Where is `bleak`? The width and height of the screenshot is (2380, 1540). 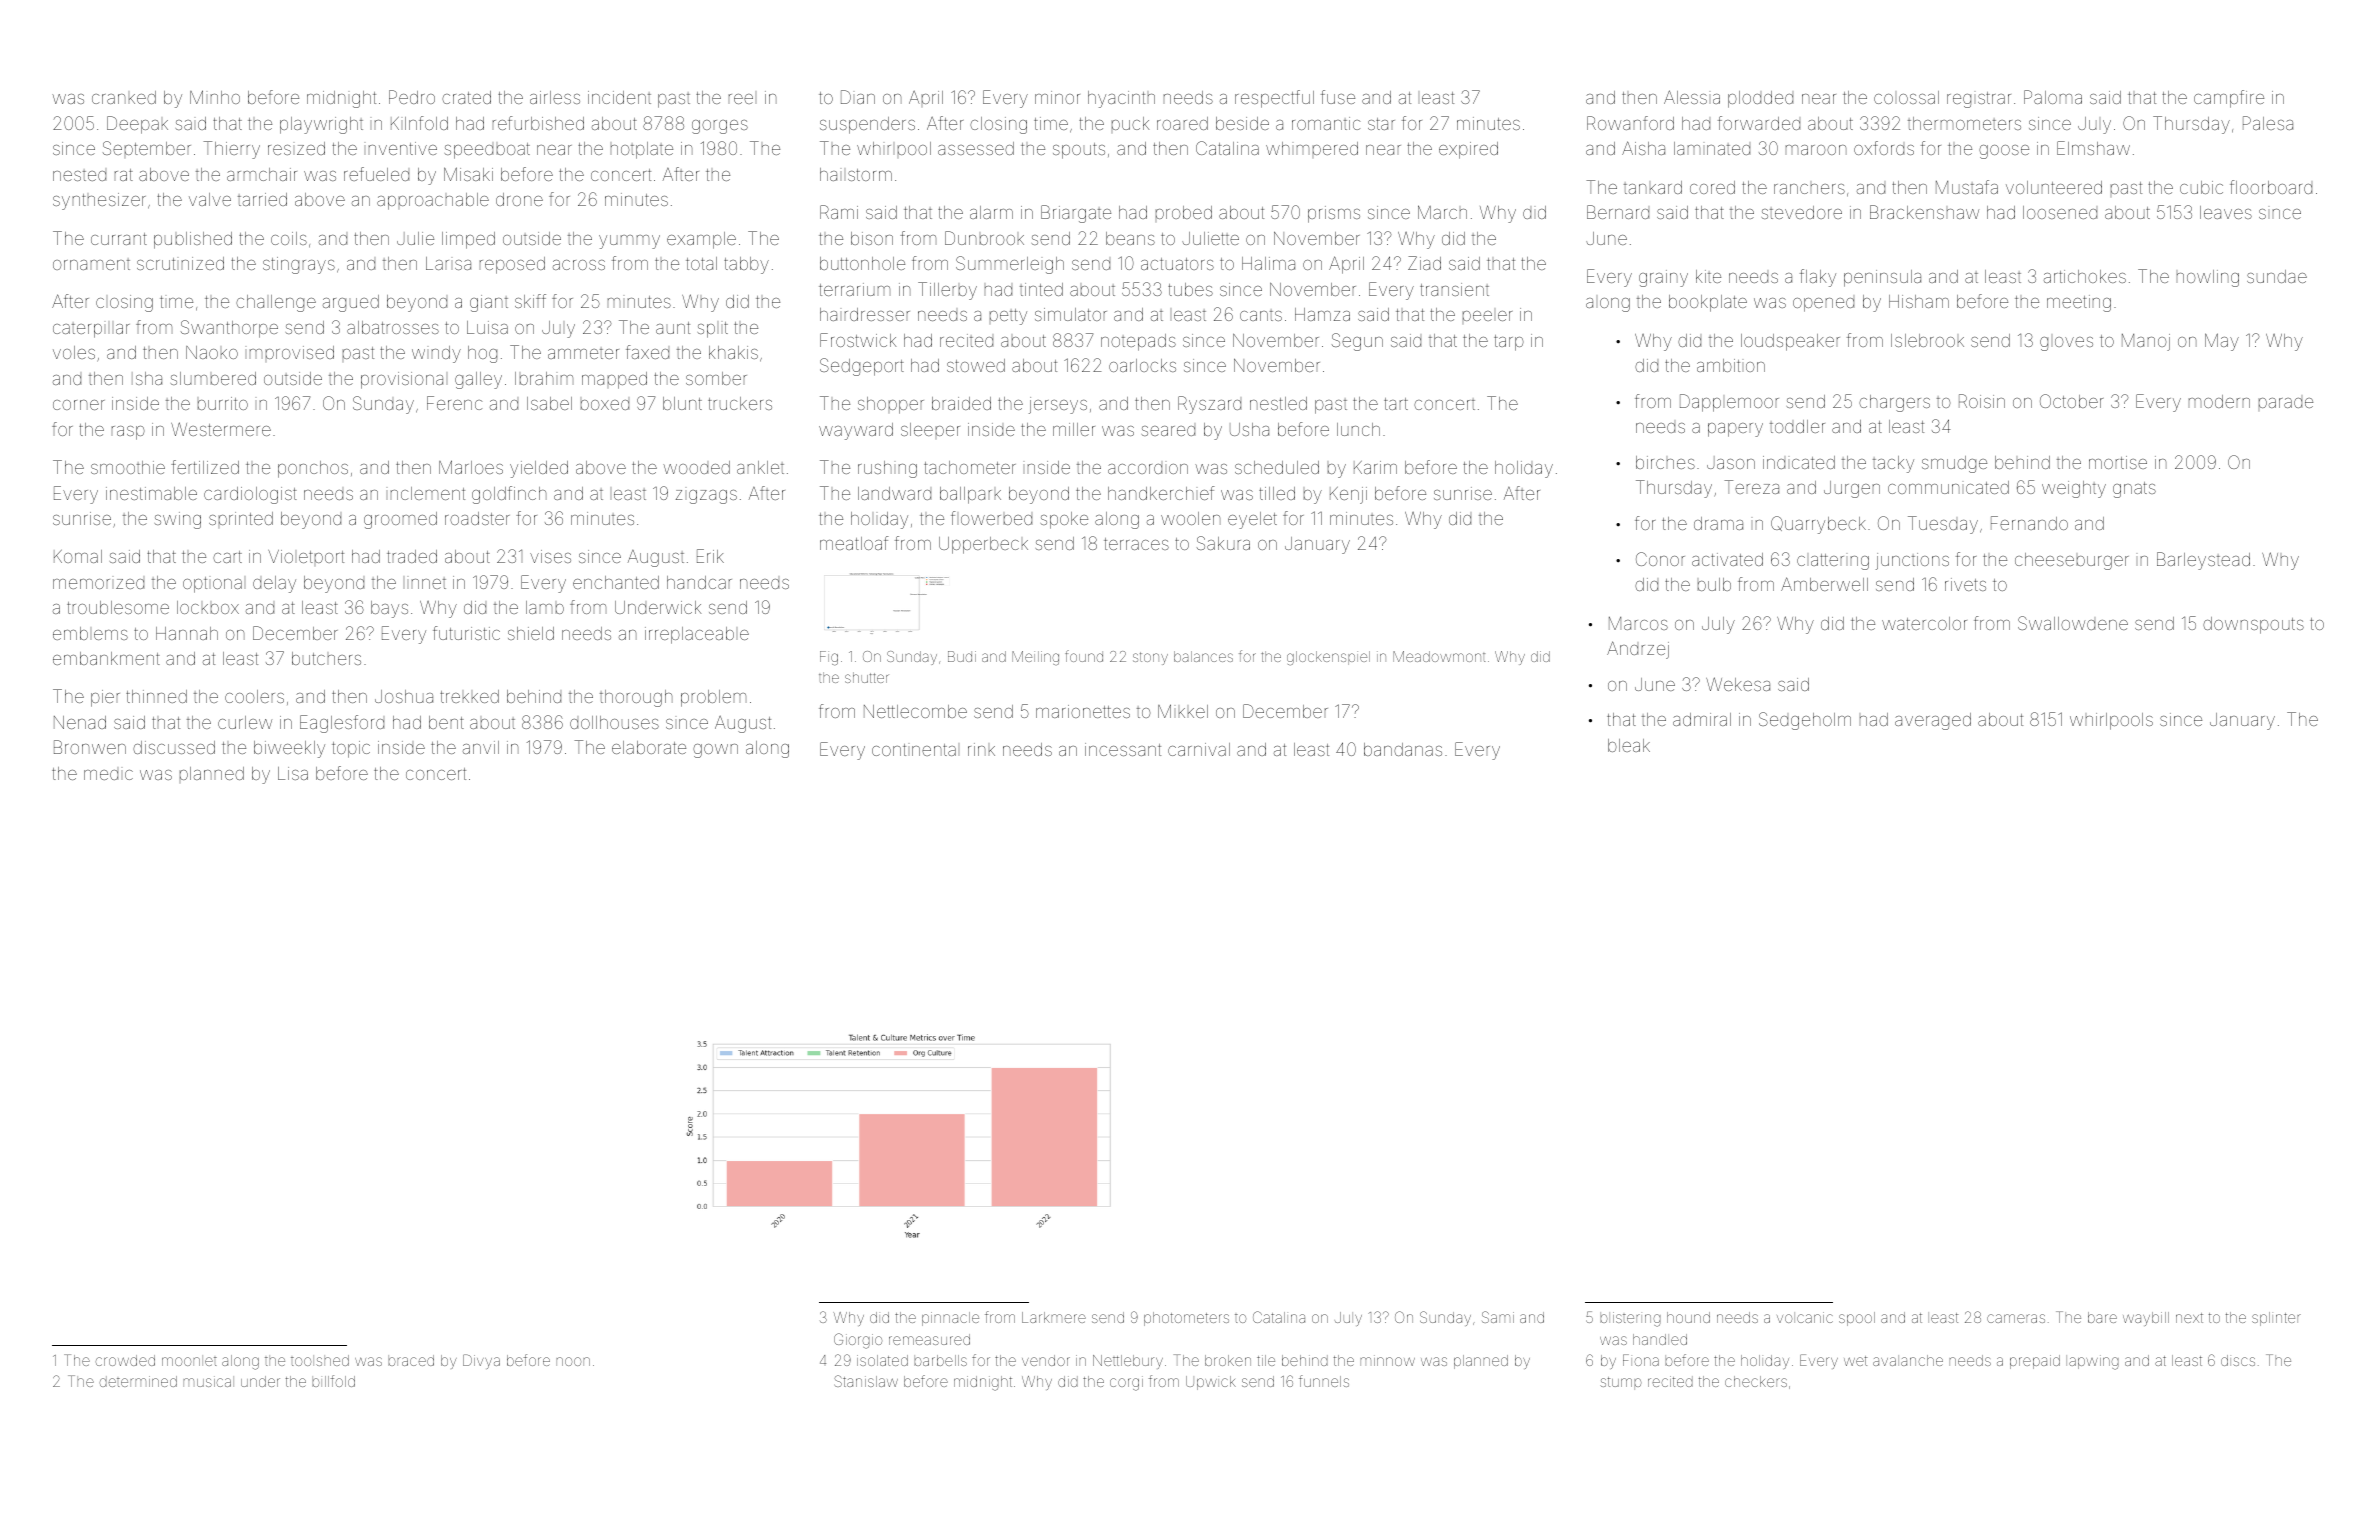 bleak is located at coordinates (1629, 745).
